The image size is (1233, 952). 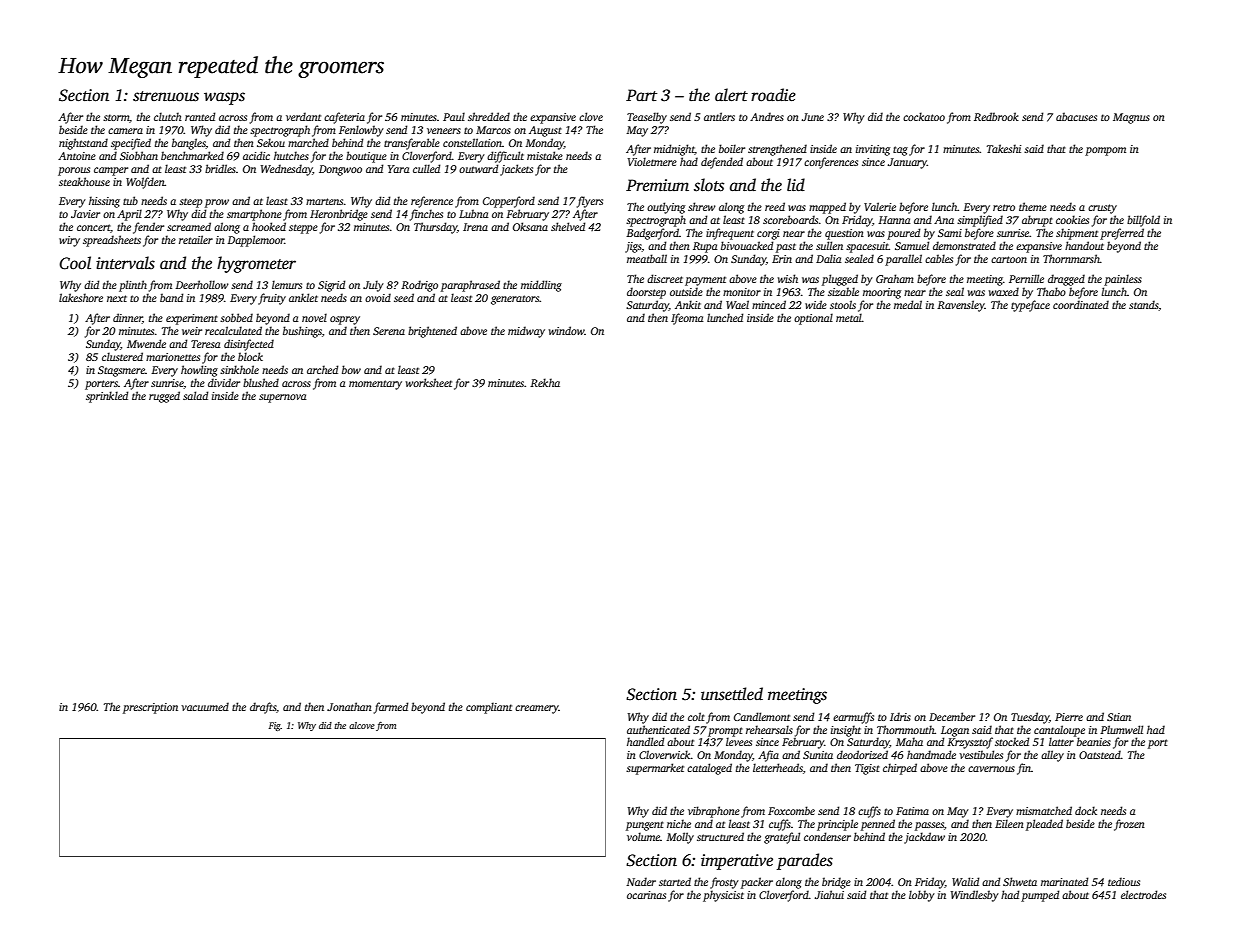 I want to click on clustered, so click(x=122, y=356).
